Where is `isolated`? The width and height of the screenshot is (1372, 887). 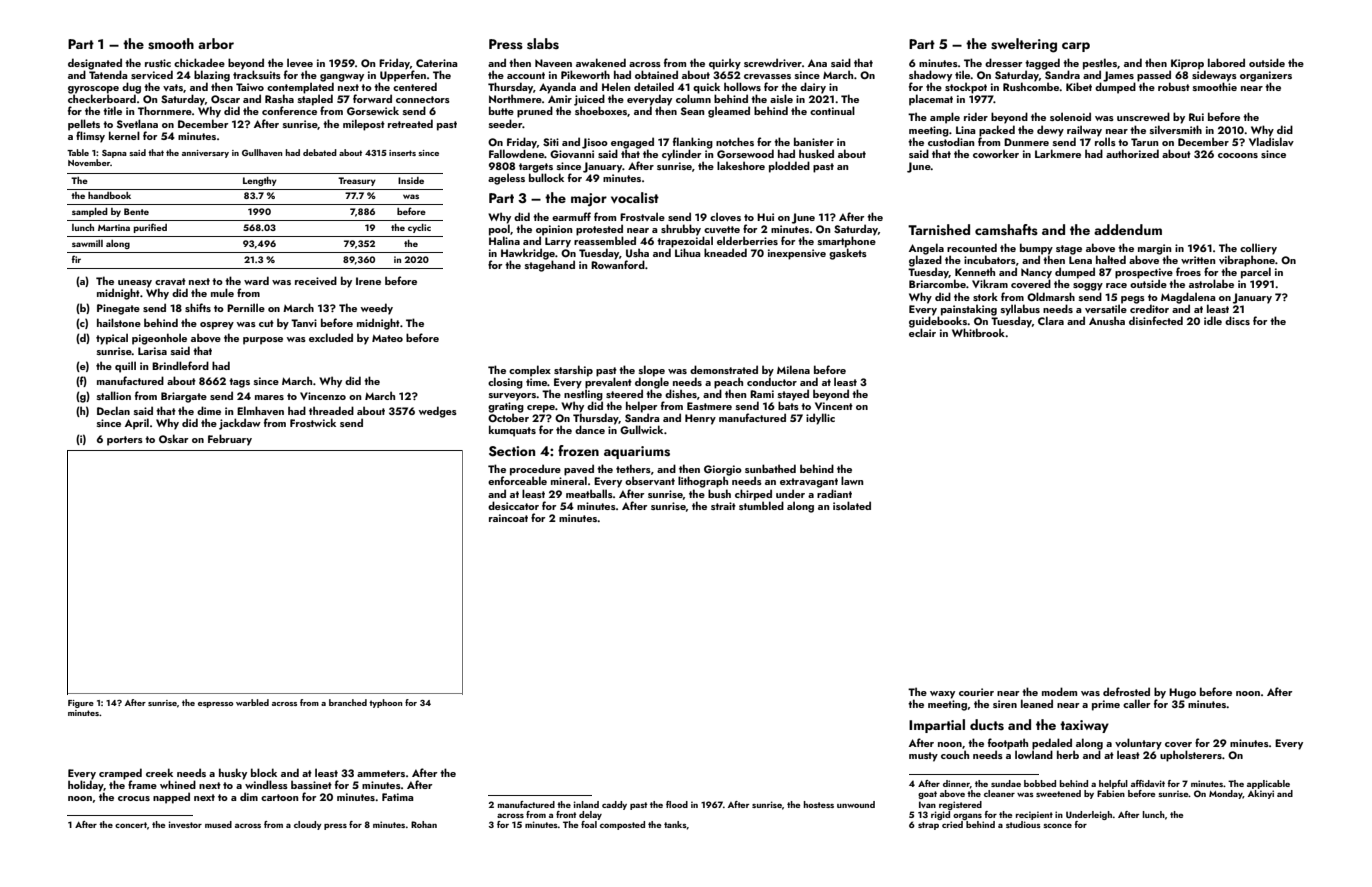
isolated is located at coordinates (852, 505).
